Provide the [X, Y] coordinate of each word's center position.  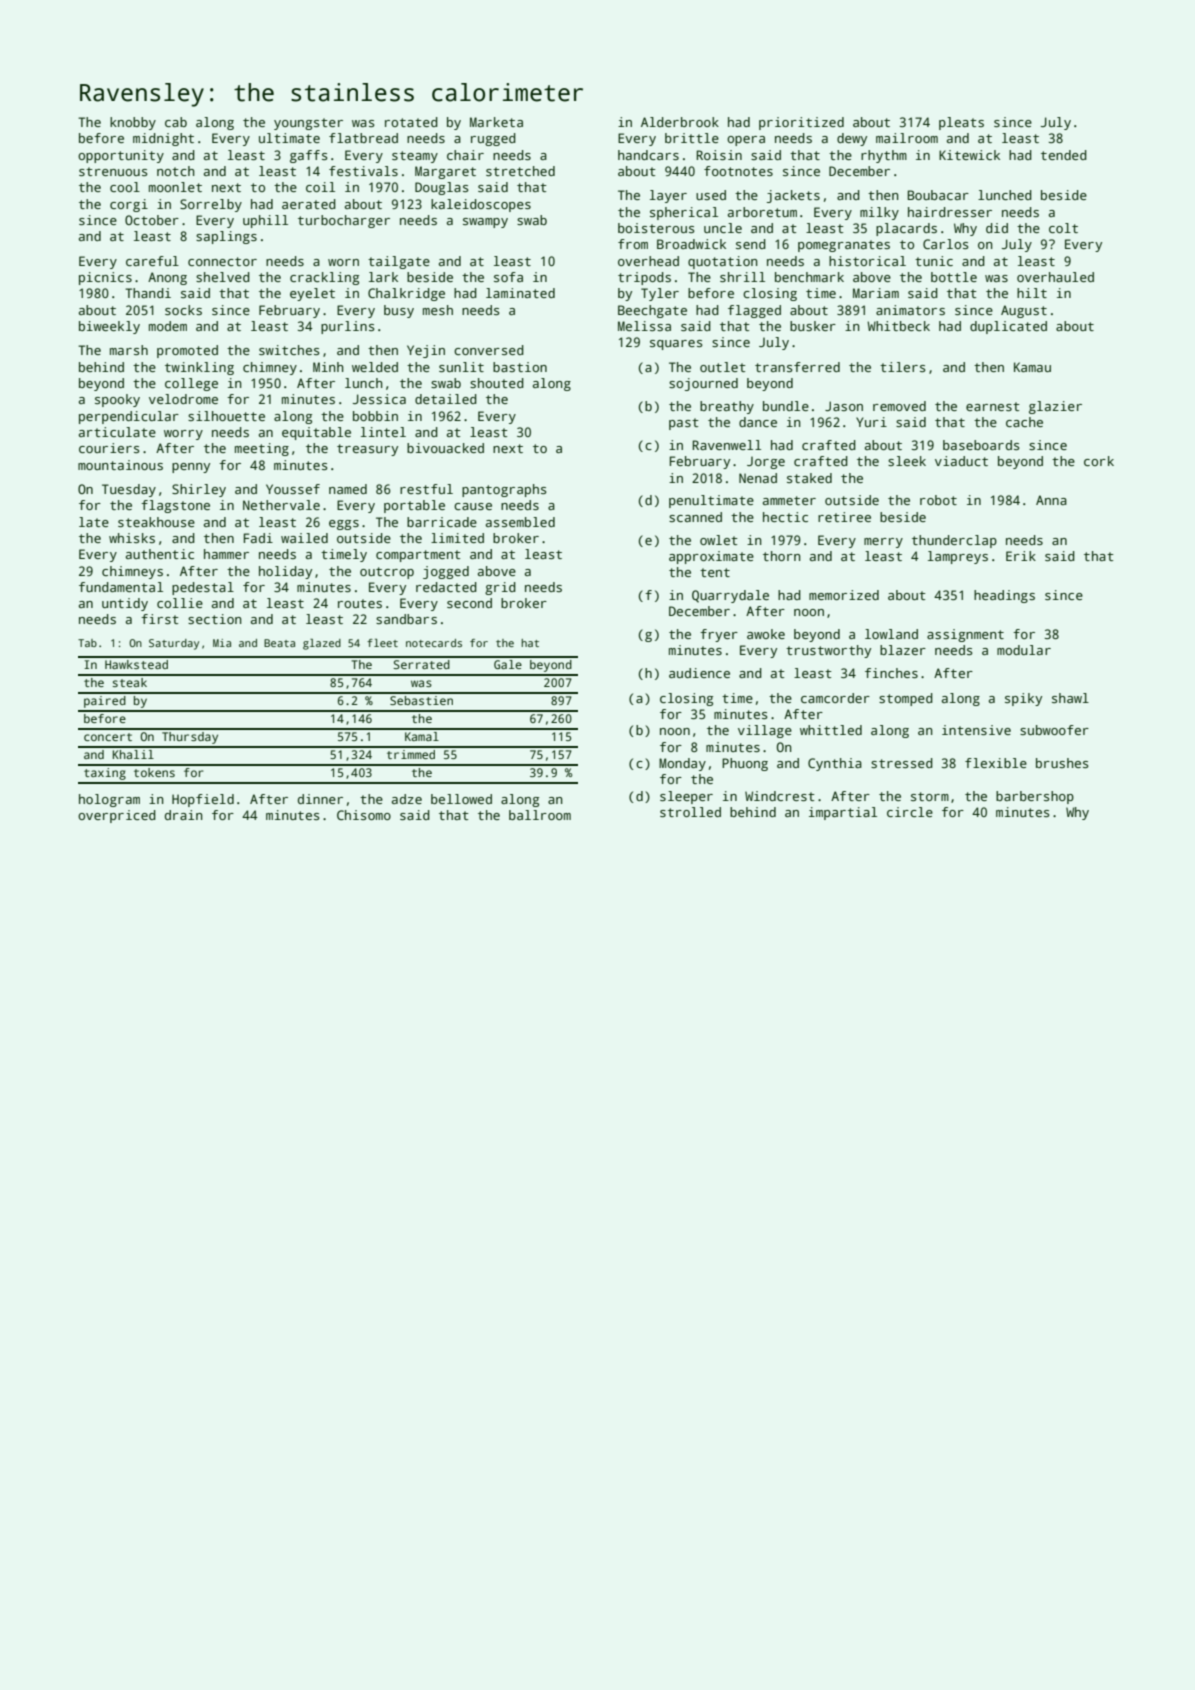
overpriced [117, 816]
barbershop [1035, 797]
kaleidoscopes [481, 205]
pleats [961, 123]
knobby [133, 123]
